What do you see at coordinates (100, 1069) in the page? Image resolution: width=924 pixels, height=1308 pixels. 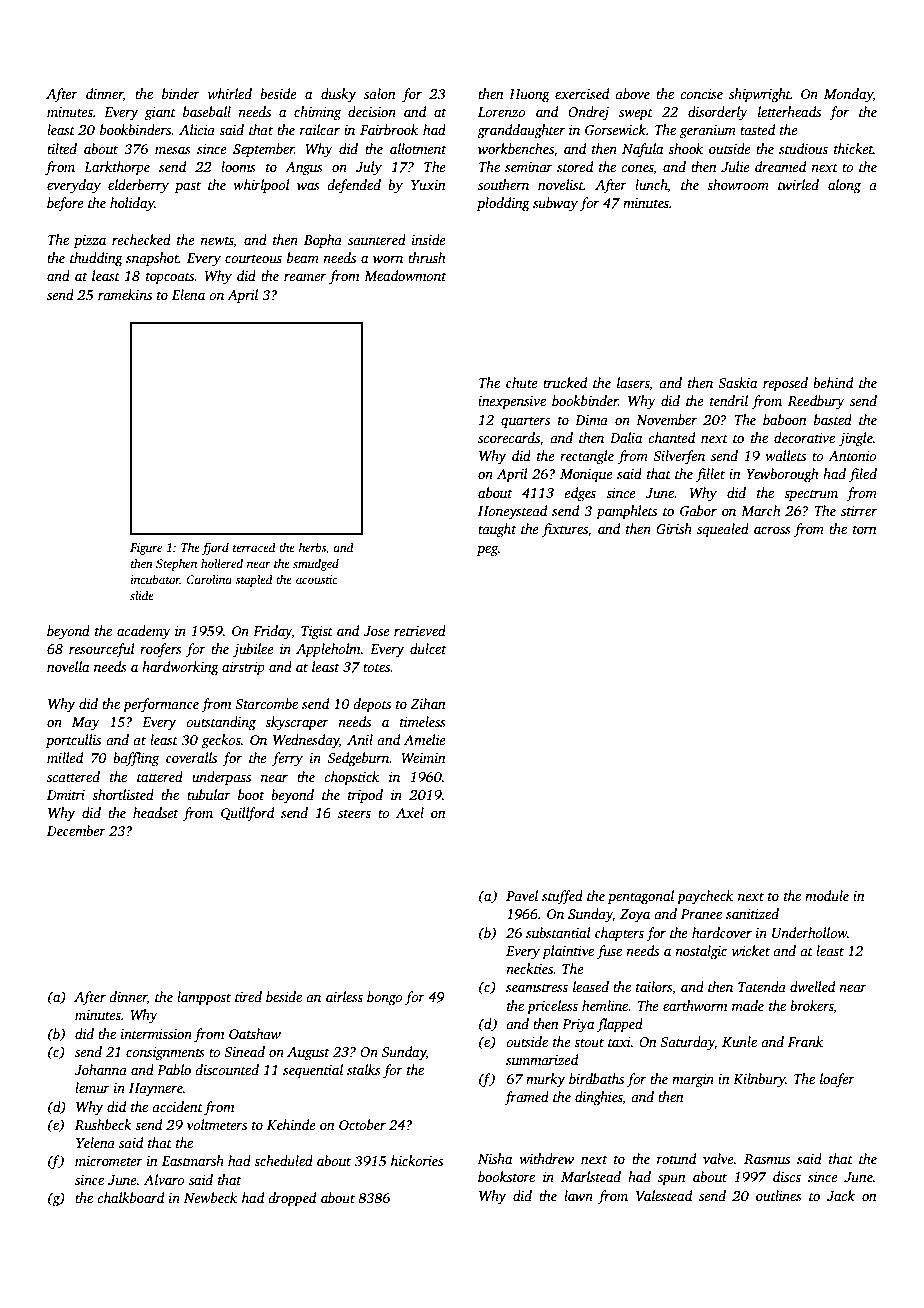 I see `Johanna` at bounding box center [100, 1069].
